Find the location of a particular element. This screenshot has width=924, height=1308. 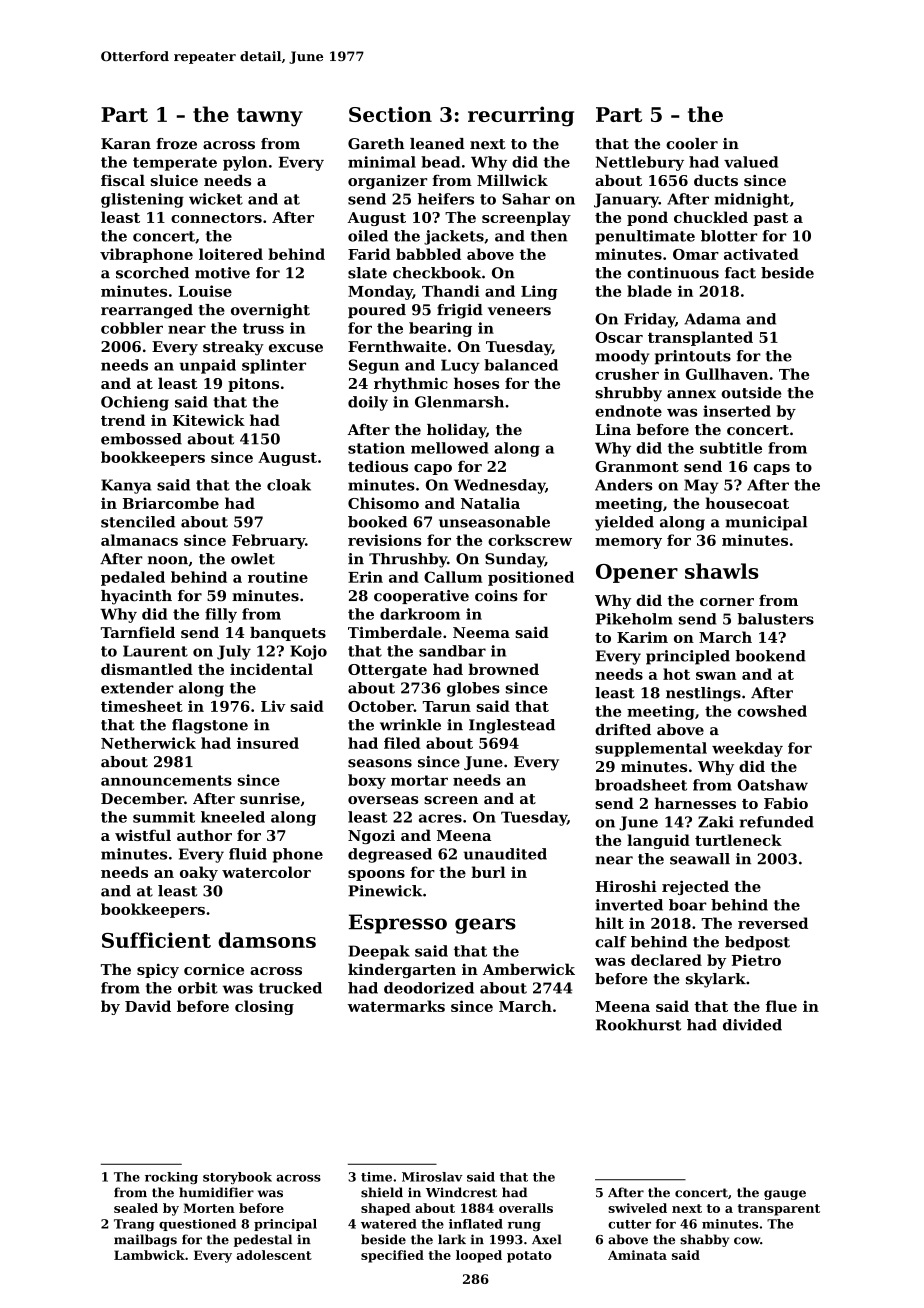

browned is located at coordinates (503, 669).
